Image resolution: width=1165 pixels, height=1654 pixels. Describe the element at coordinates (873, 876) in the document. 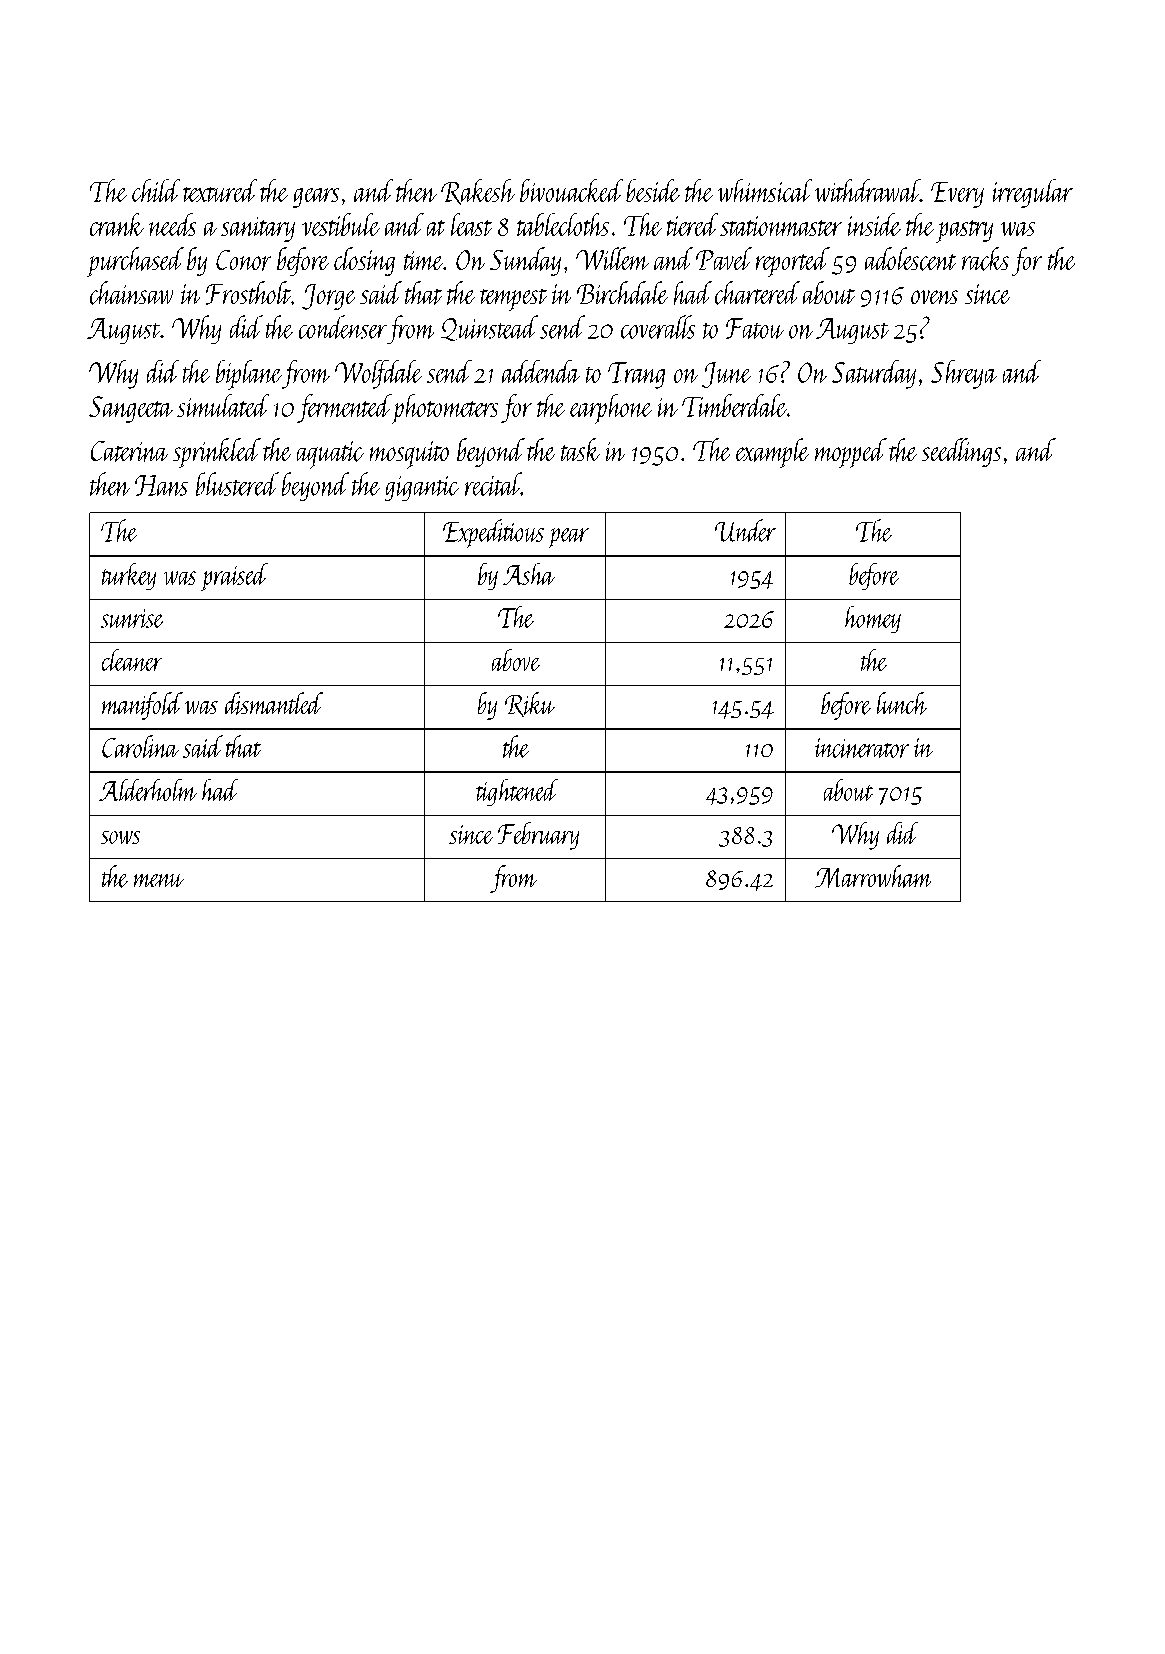

I see `Marrowham` at that location.
